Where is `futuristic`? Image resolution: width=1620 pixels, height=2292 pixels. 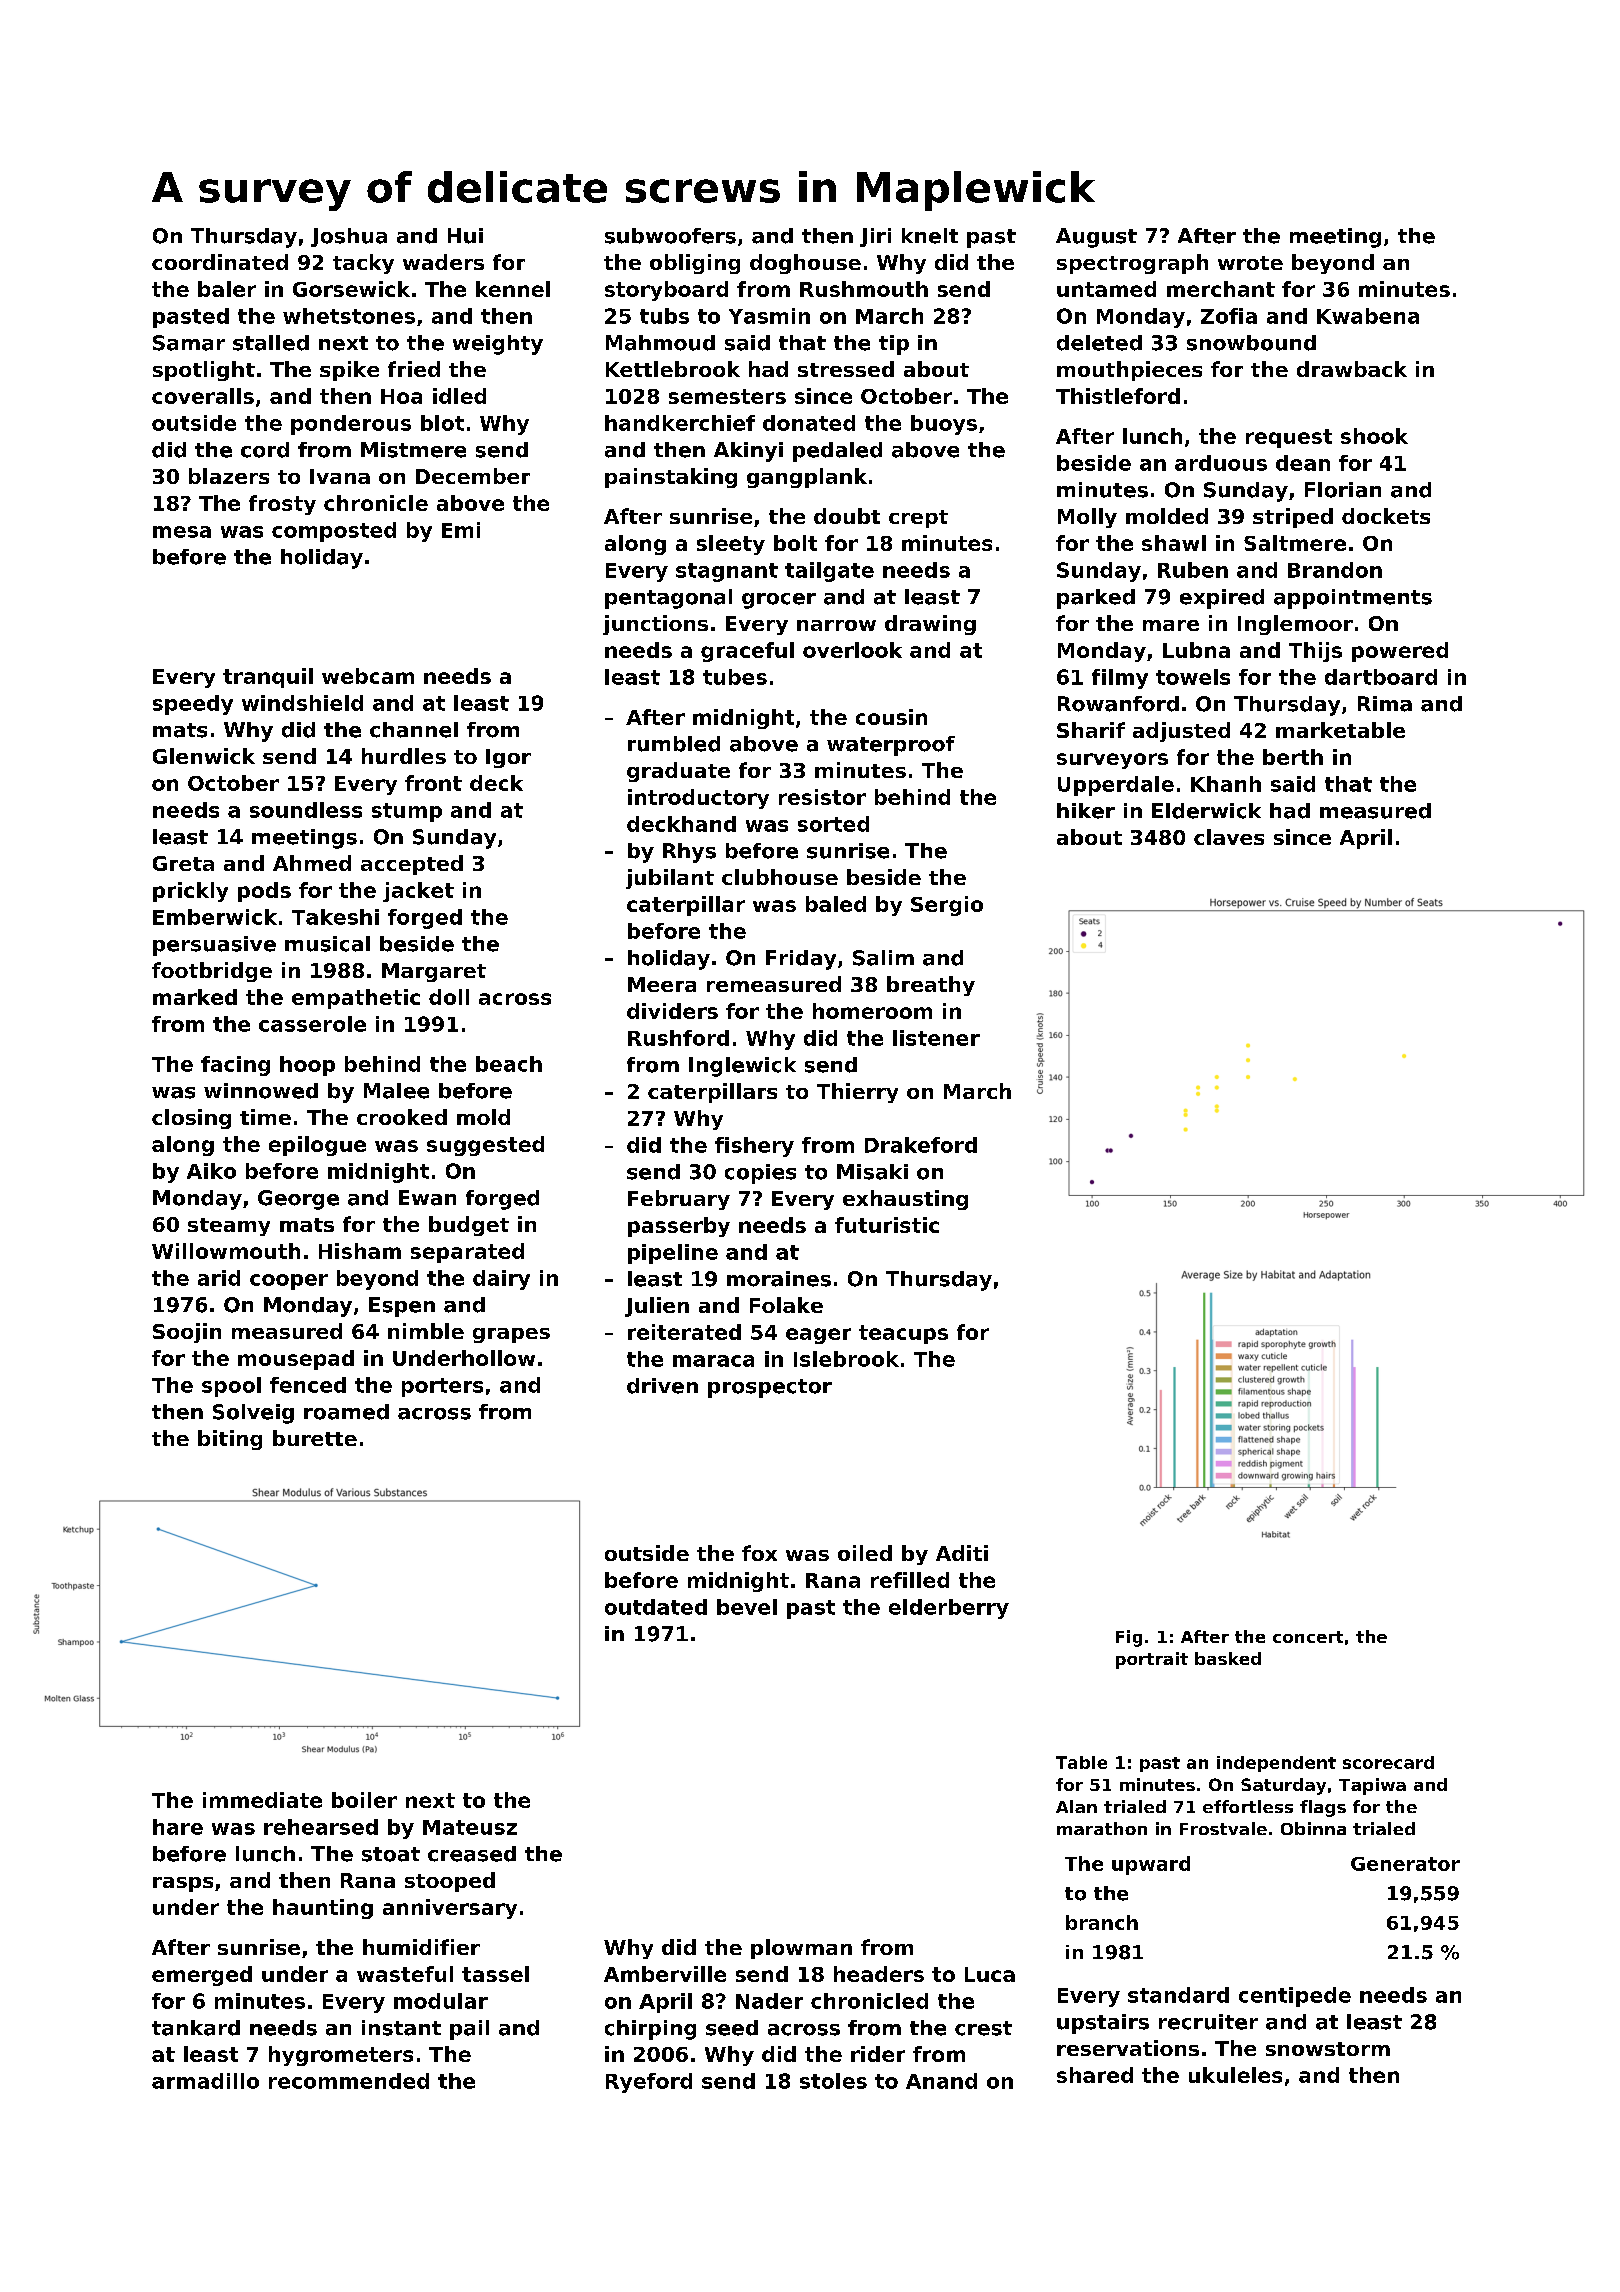
futuristic is located at coordinates (887, 1225).
